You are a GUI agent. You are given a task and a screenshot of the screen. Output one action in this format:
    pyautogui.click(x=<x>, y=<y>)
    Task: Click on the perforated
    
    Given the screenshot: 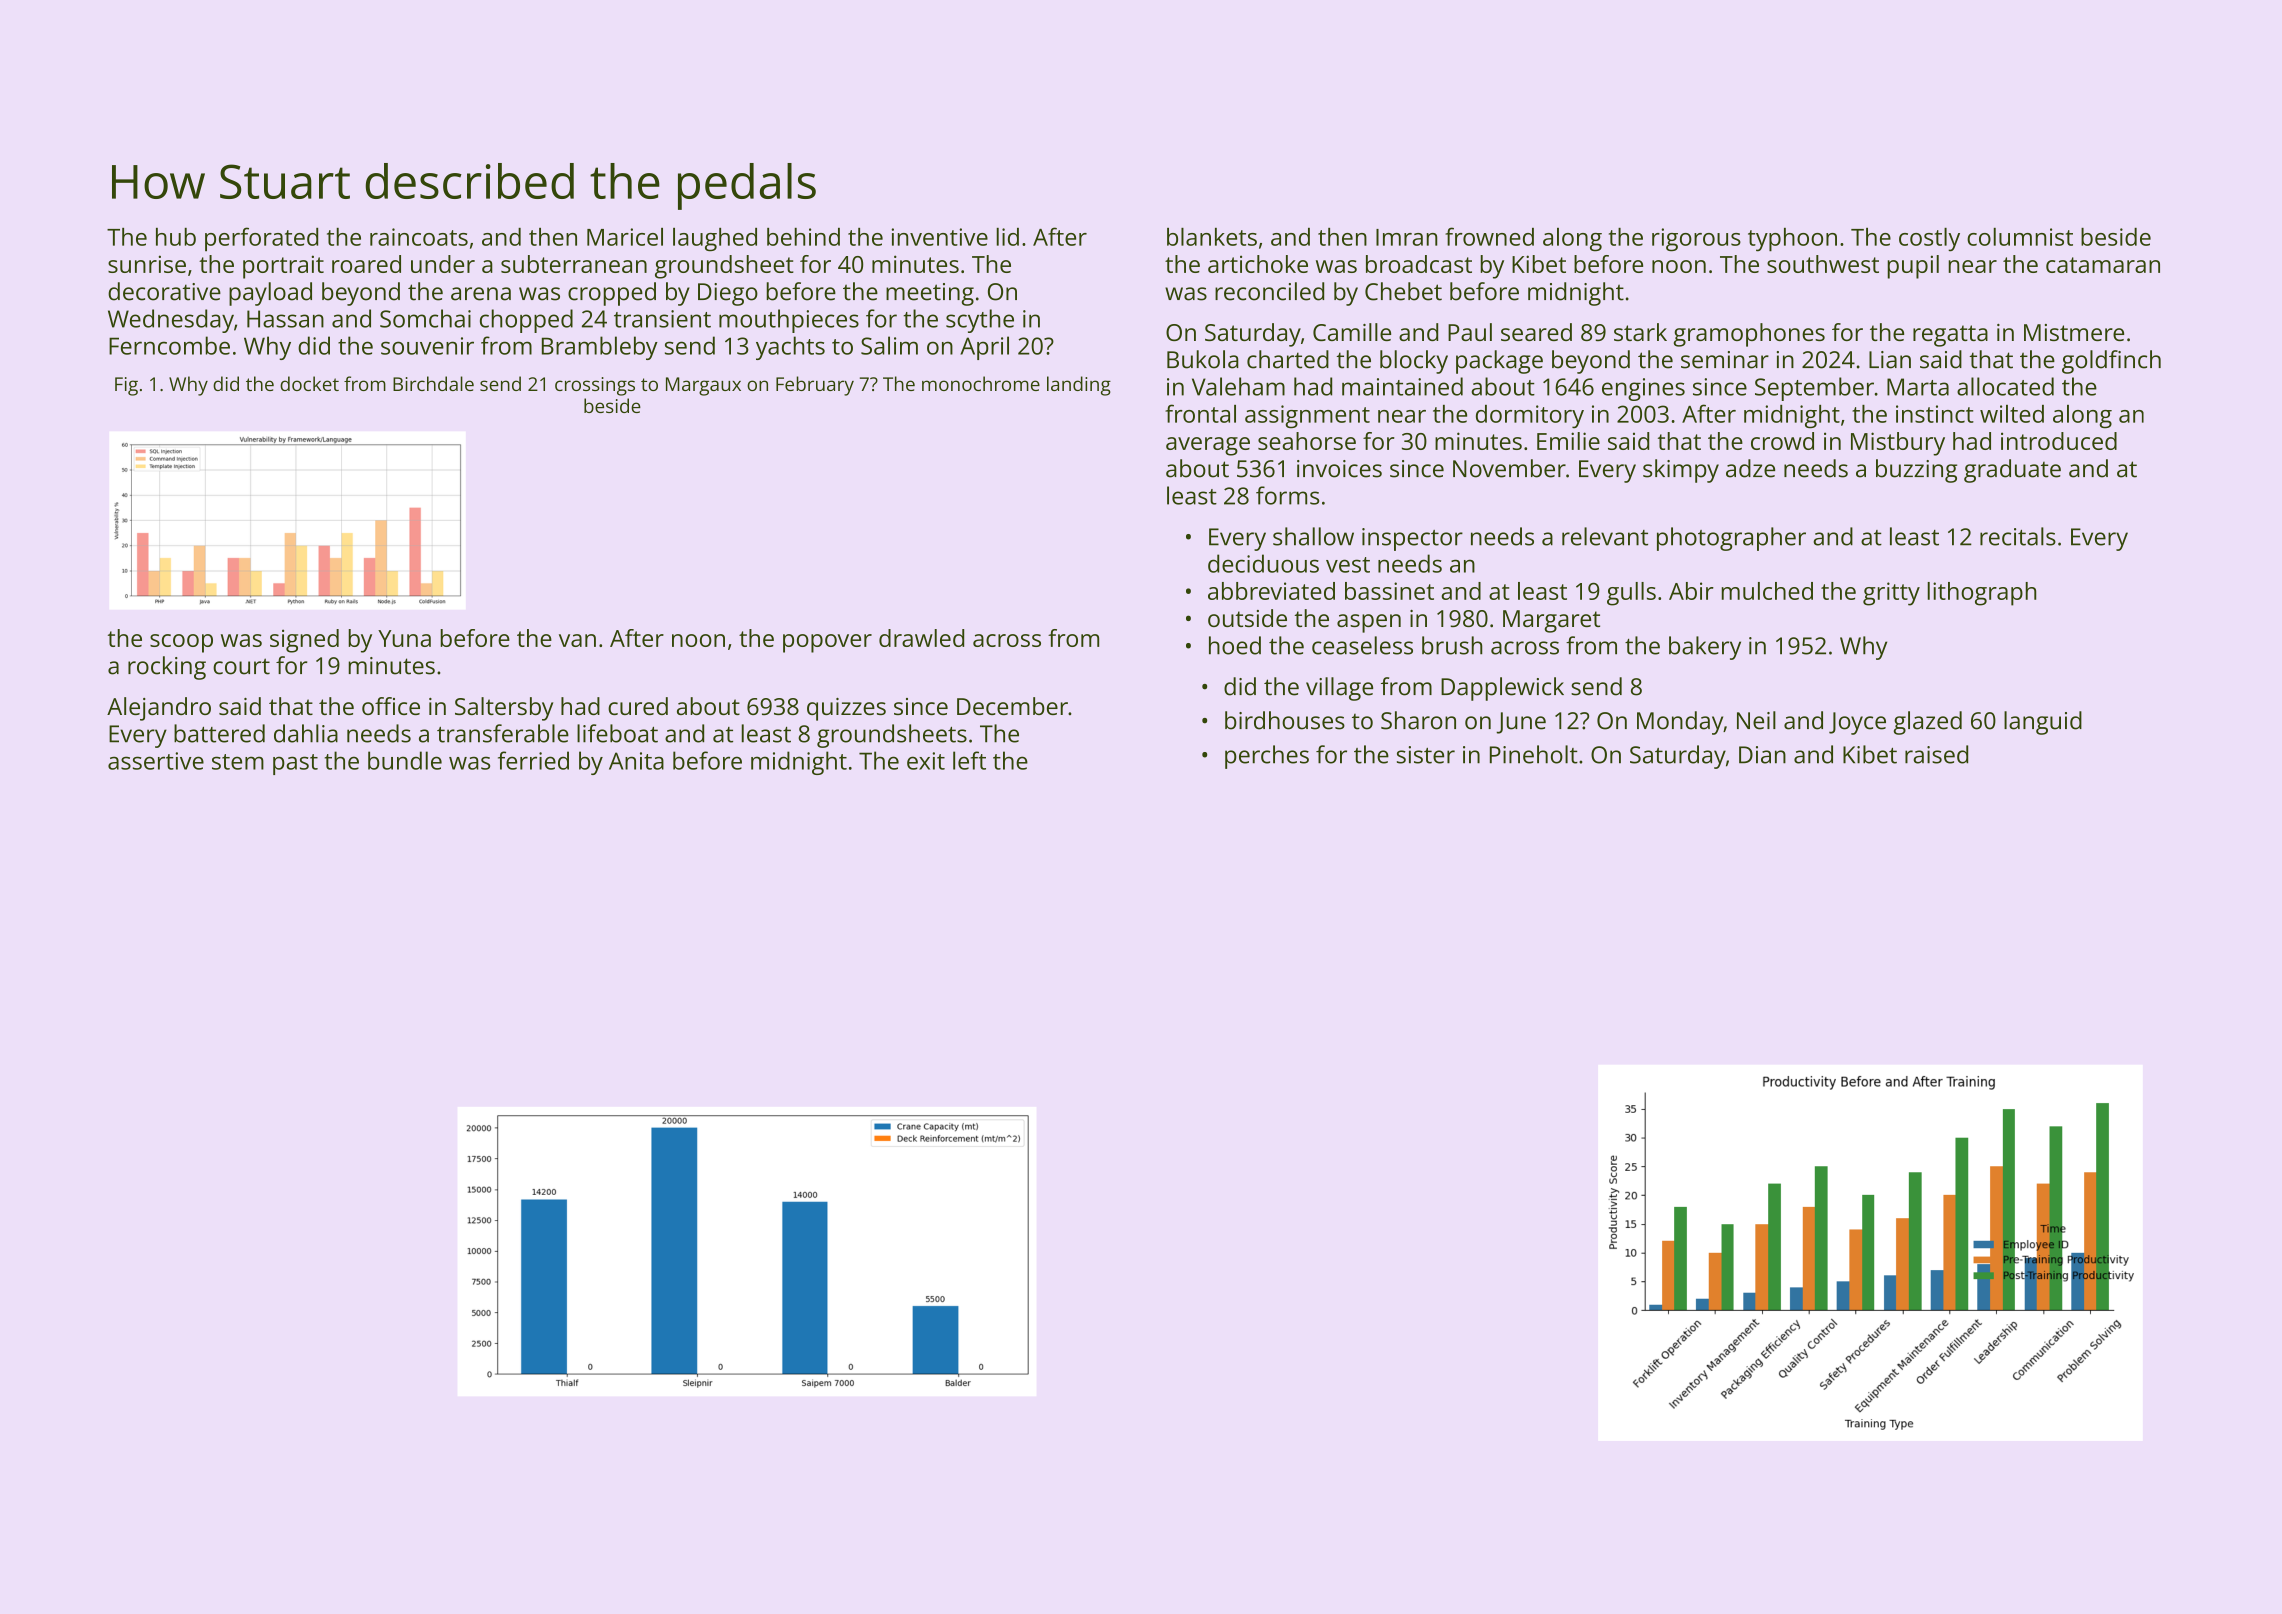 What is the action you would take?
    pyautogui.click(x=261, y=239)
